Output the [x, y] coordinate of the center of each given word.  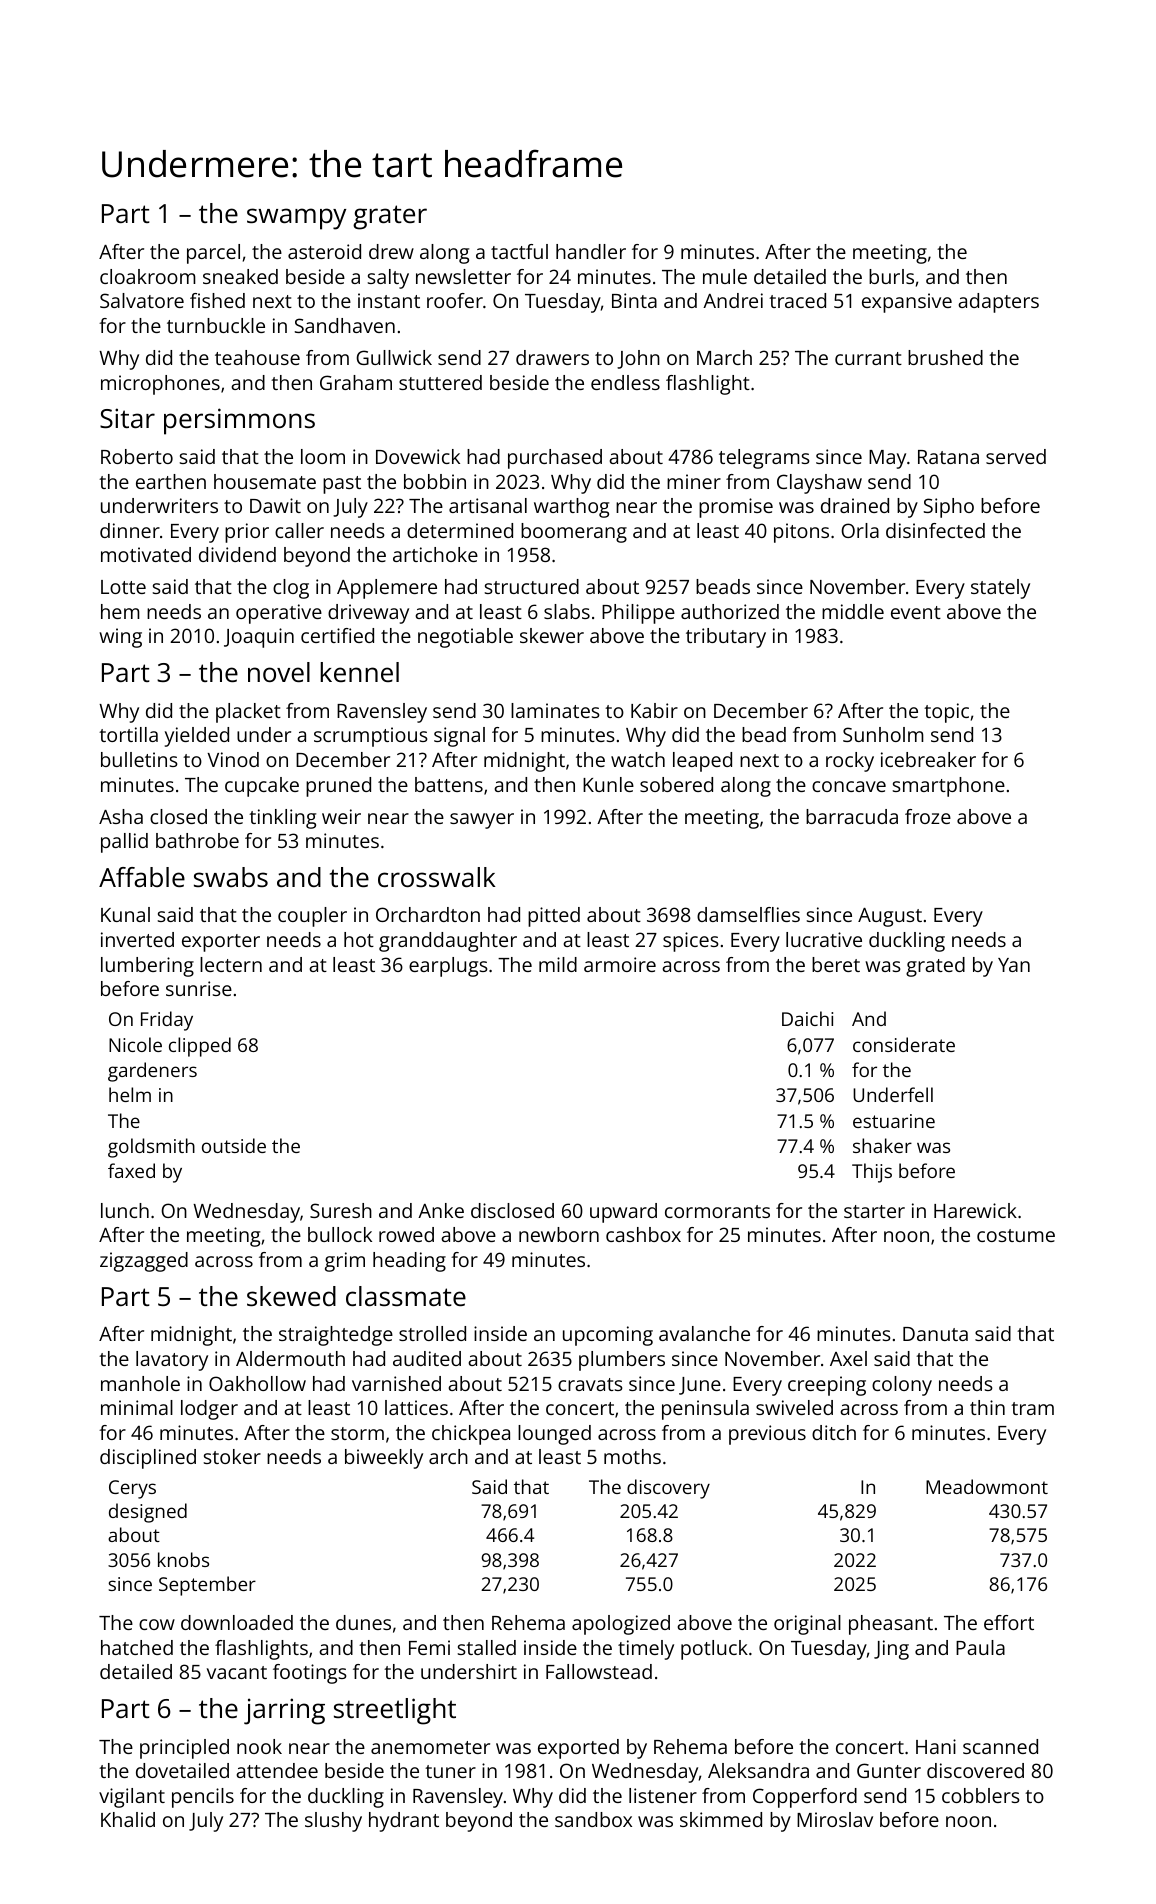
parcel [213, 254]
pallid [124, 843]
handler [591, 251]
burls [891, 276]
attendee [277, 1770]
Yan [1014, 965]
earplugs [448, 967]
